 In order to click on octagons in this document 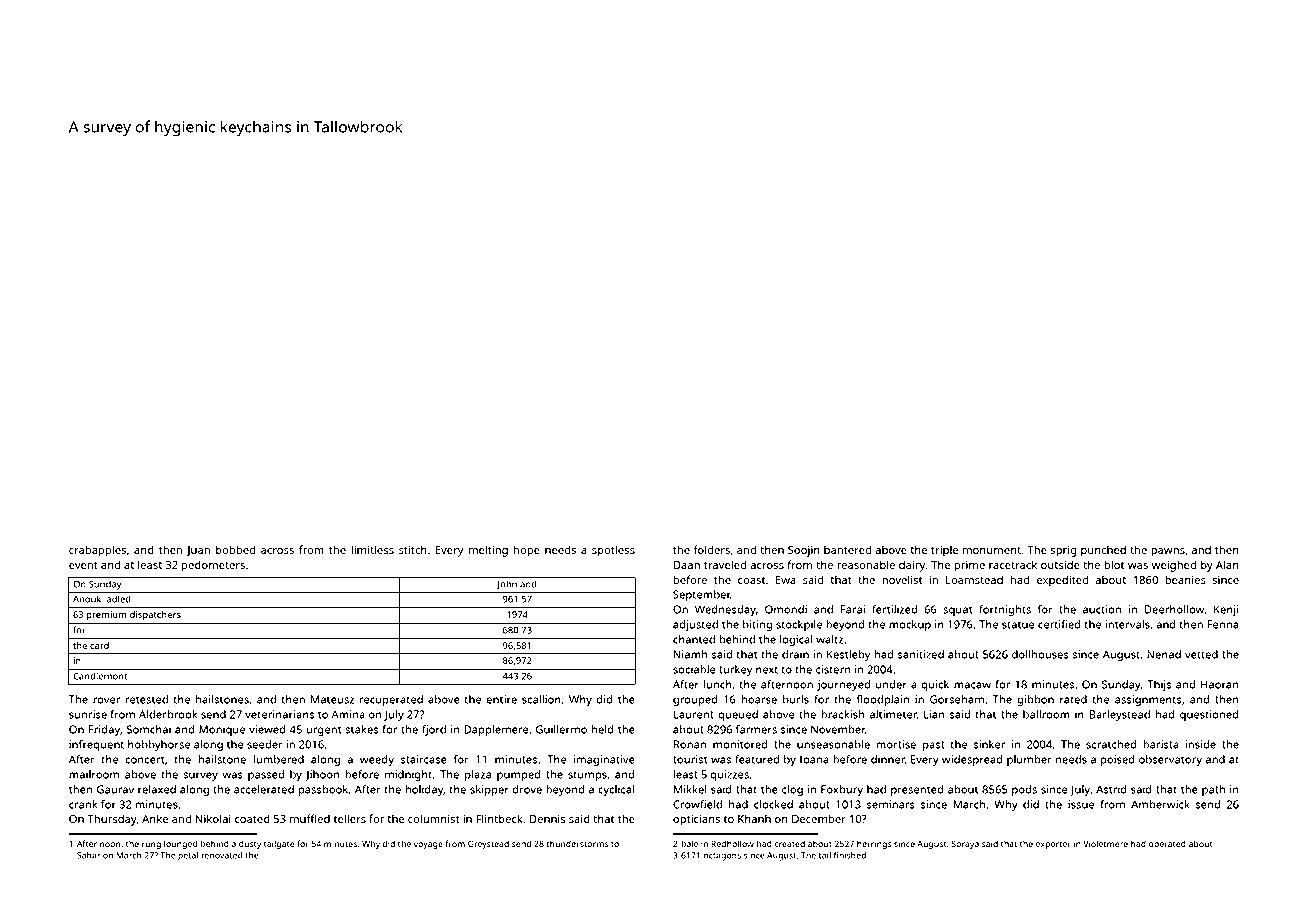, I will do `click(722, 857)`.
